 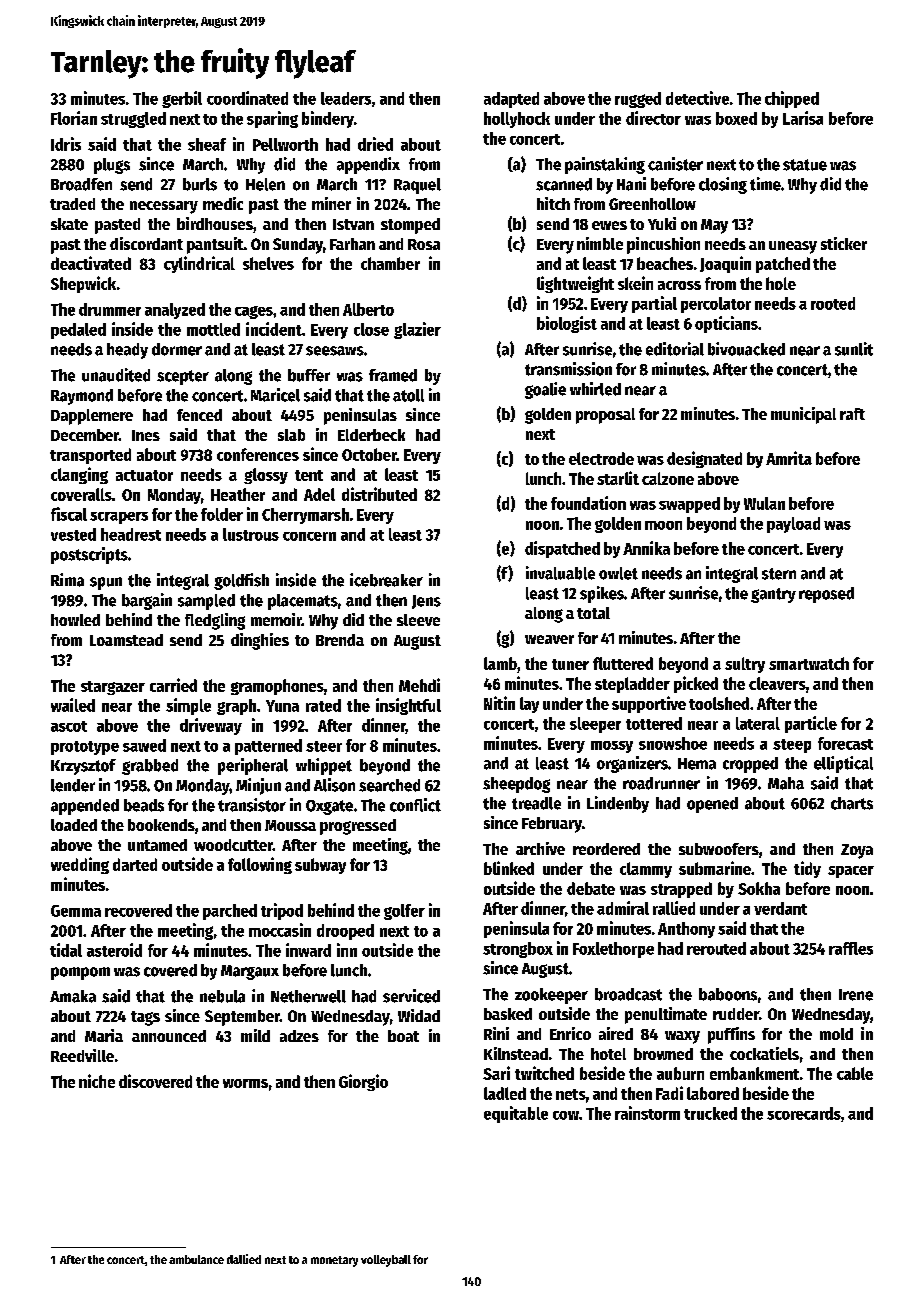 What do you see at coordinates (618, 804) in the screenshot?
I see `Lindenby` at bounding box center [618, 804].
